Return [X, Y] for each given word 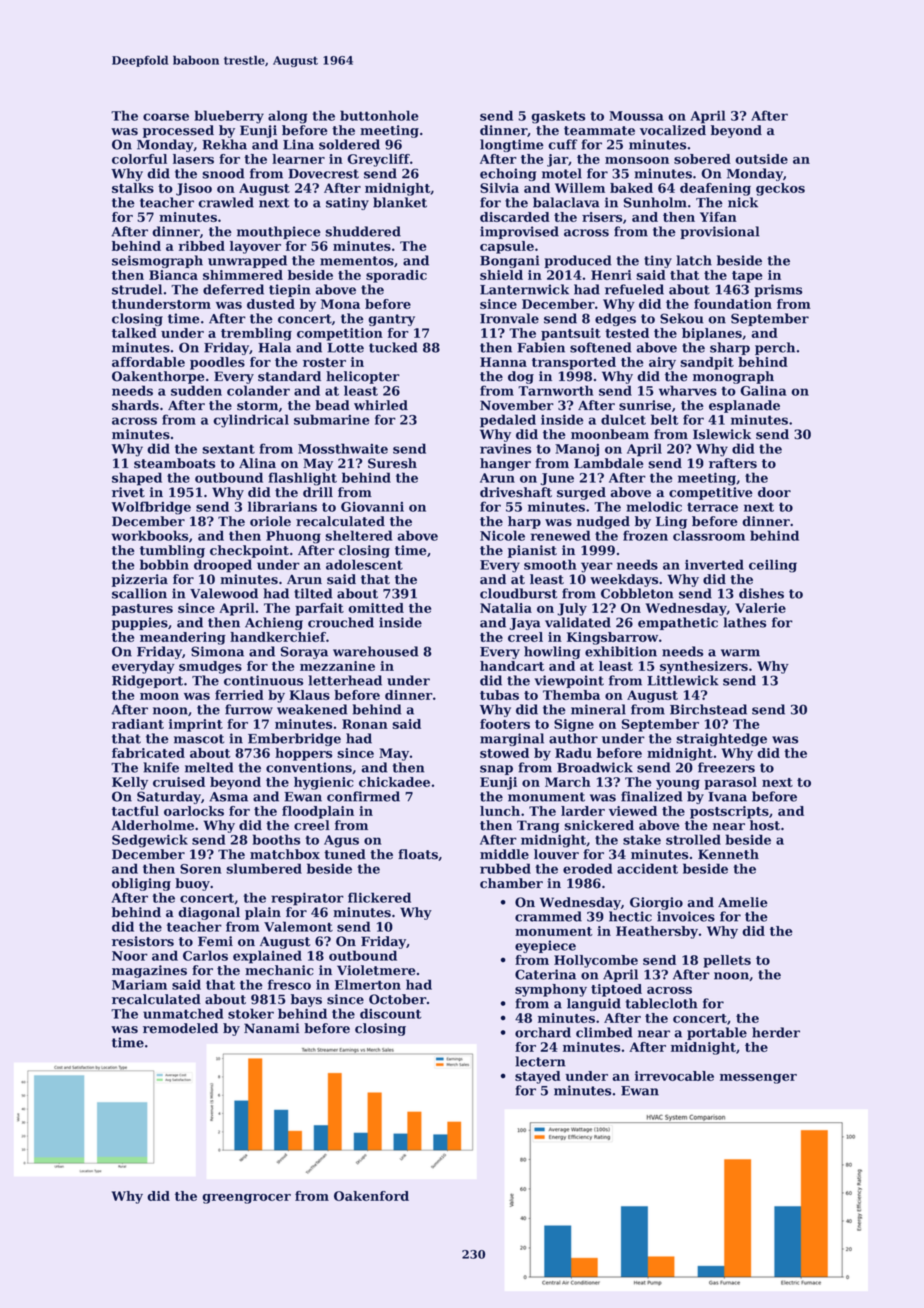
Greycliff [378, 160]
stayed [538, 1077]
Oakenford [371, 1196]
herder [776, 1032]
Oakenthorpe [158, 377]
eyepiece [545, 946]
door [774, 492]
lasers [193, 159]
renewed [561, 535]
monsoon [637, 160]
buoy [192, 884]
